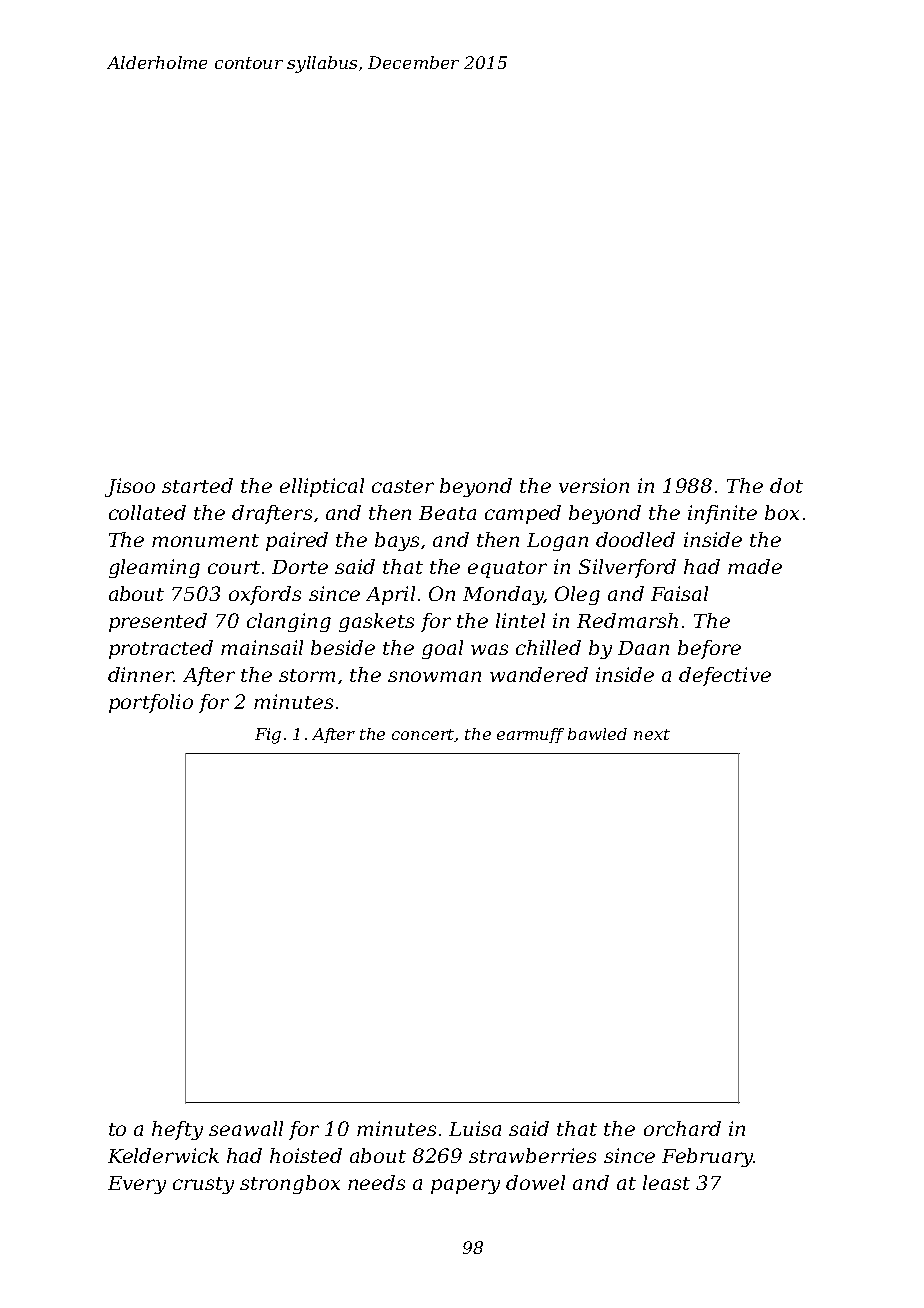 The height and width of the page is (1308, 924). Describe the element at coordinates (635, 539) in the page. I see `doodled` at that location.
